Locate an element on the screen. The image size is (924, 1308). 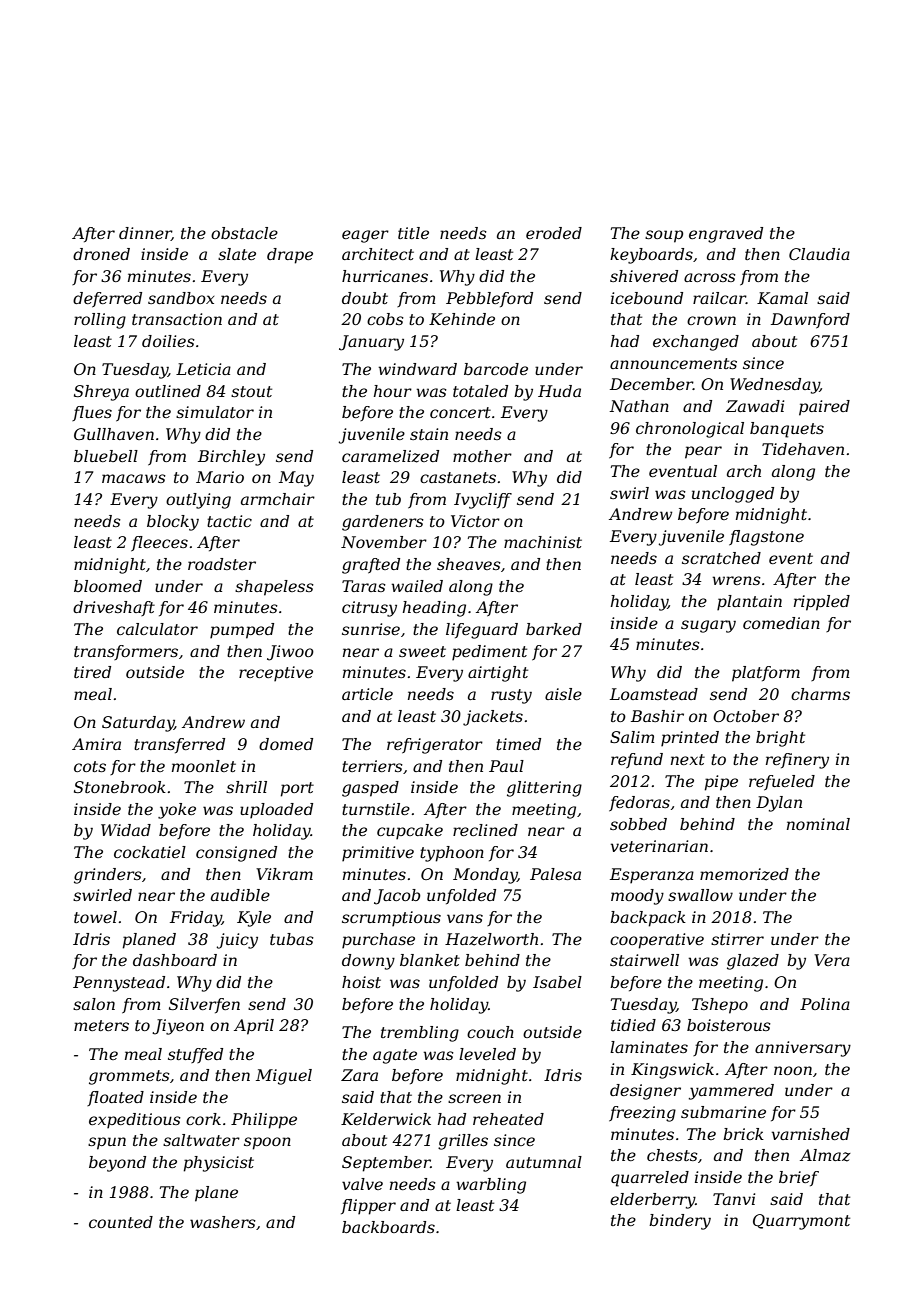
leveled is located at coordinates (487, 1054).
